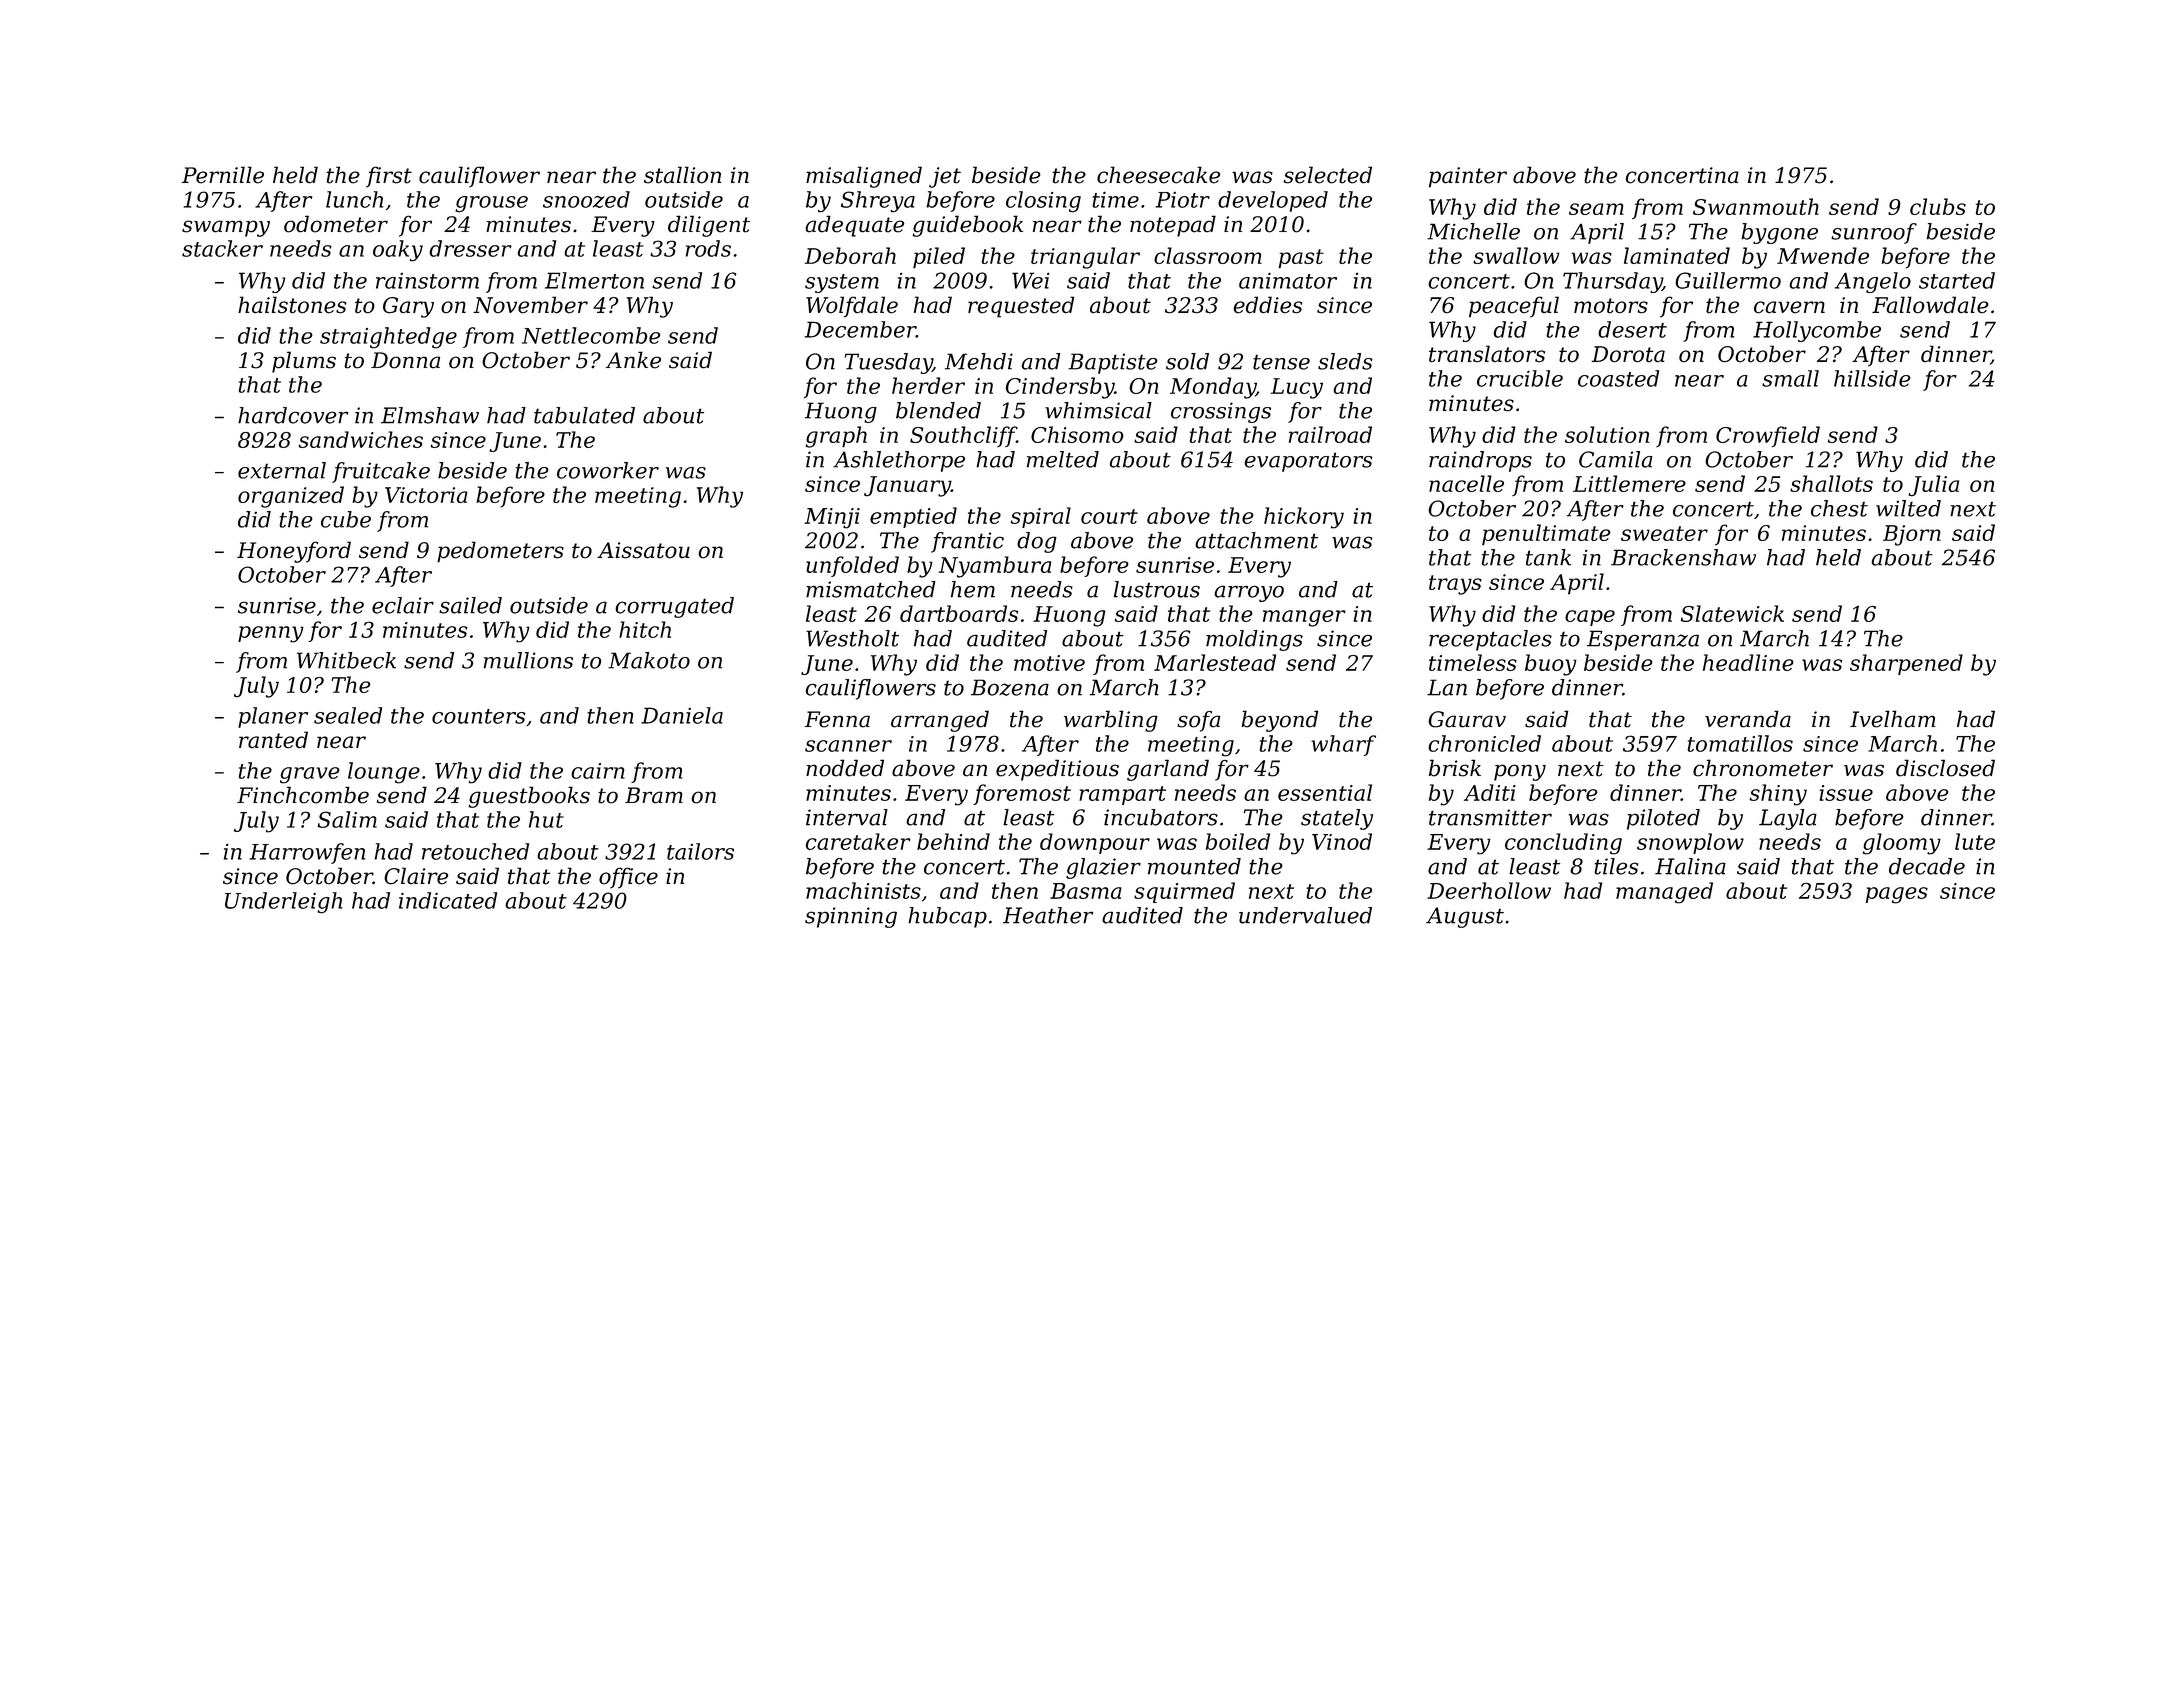 The width and height of the image is (2178, 1683). I want to click on chronometer, so click(1763, 768).
